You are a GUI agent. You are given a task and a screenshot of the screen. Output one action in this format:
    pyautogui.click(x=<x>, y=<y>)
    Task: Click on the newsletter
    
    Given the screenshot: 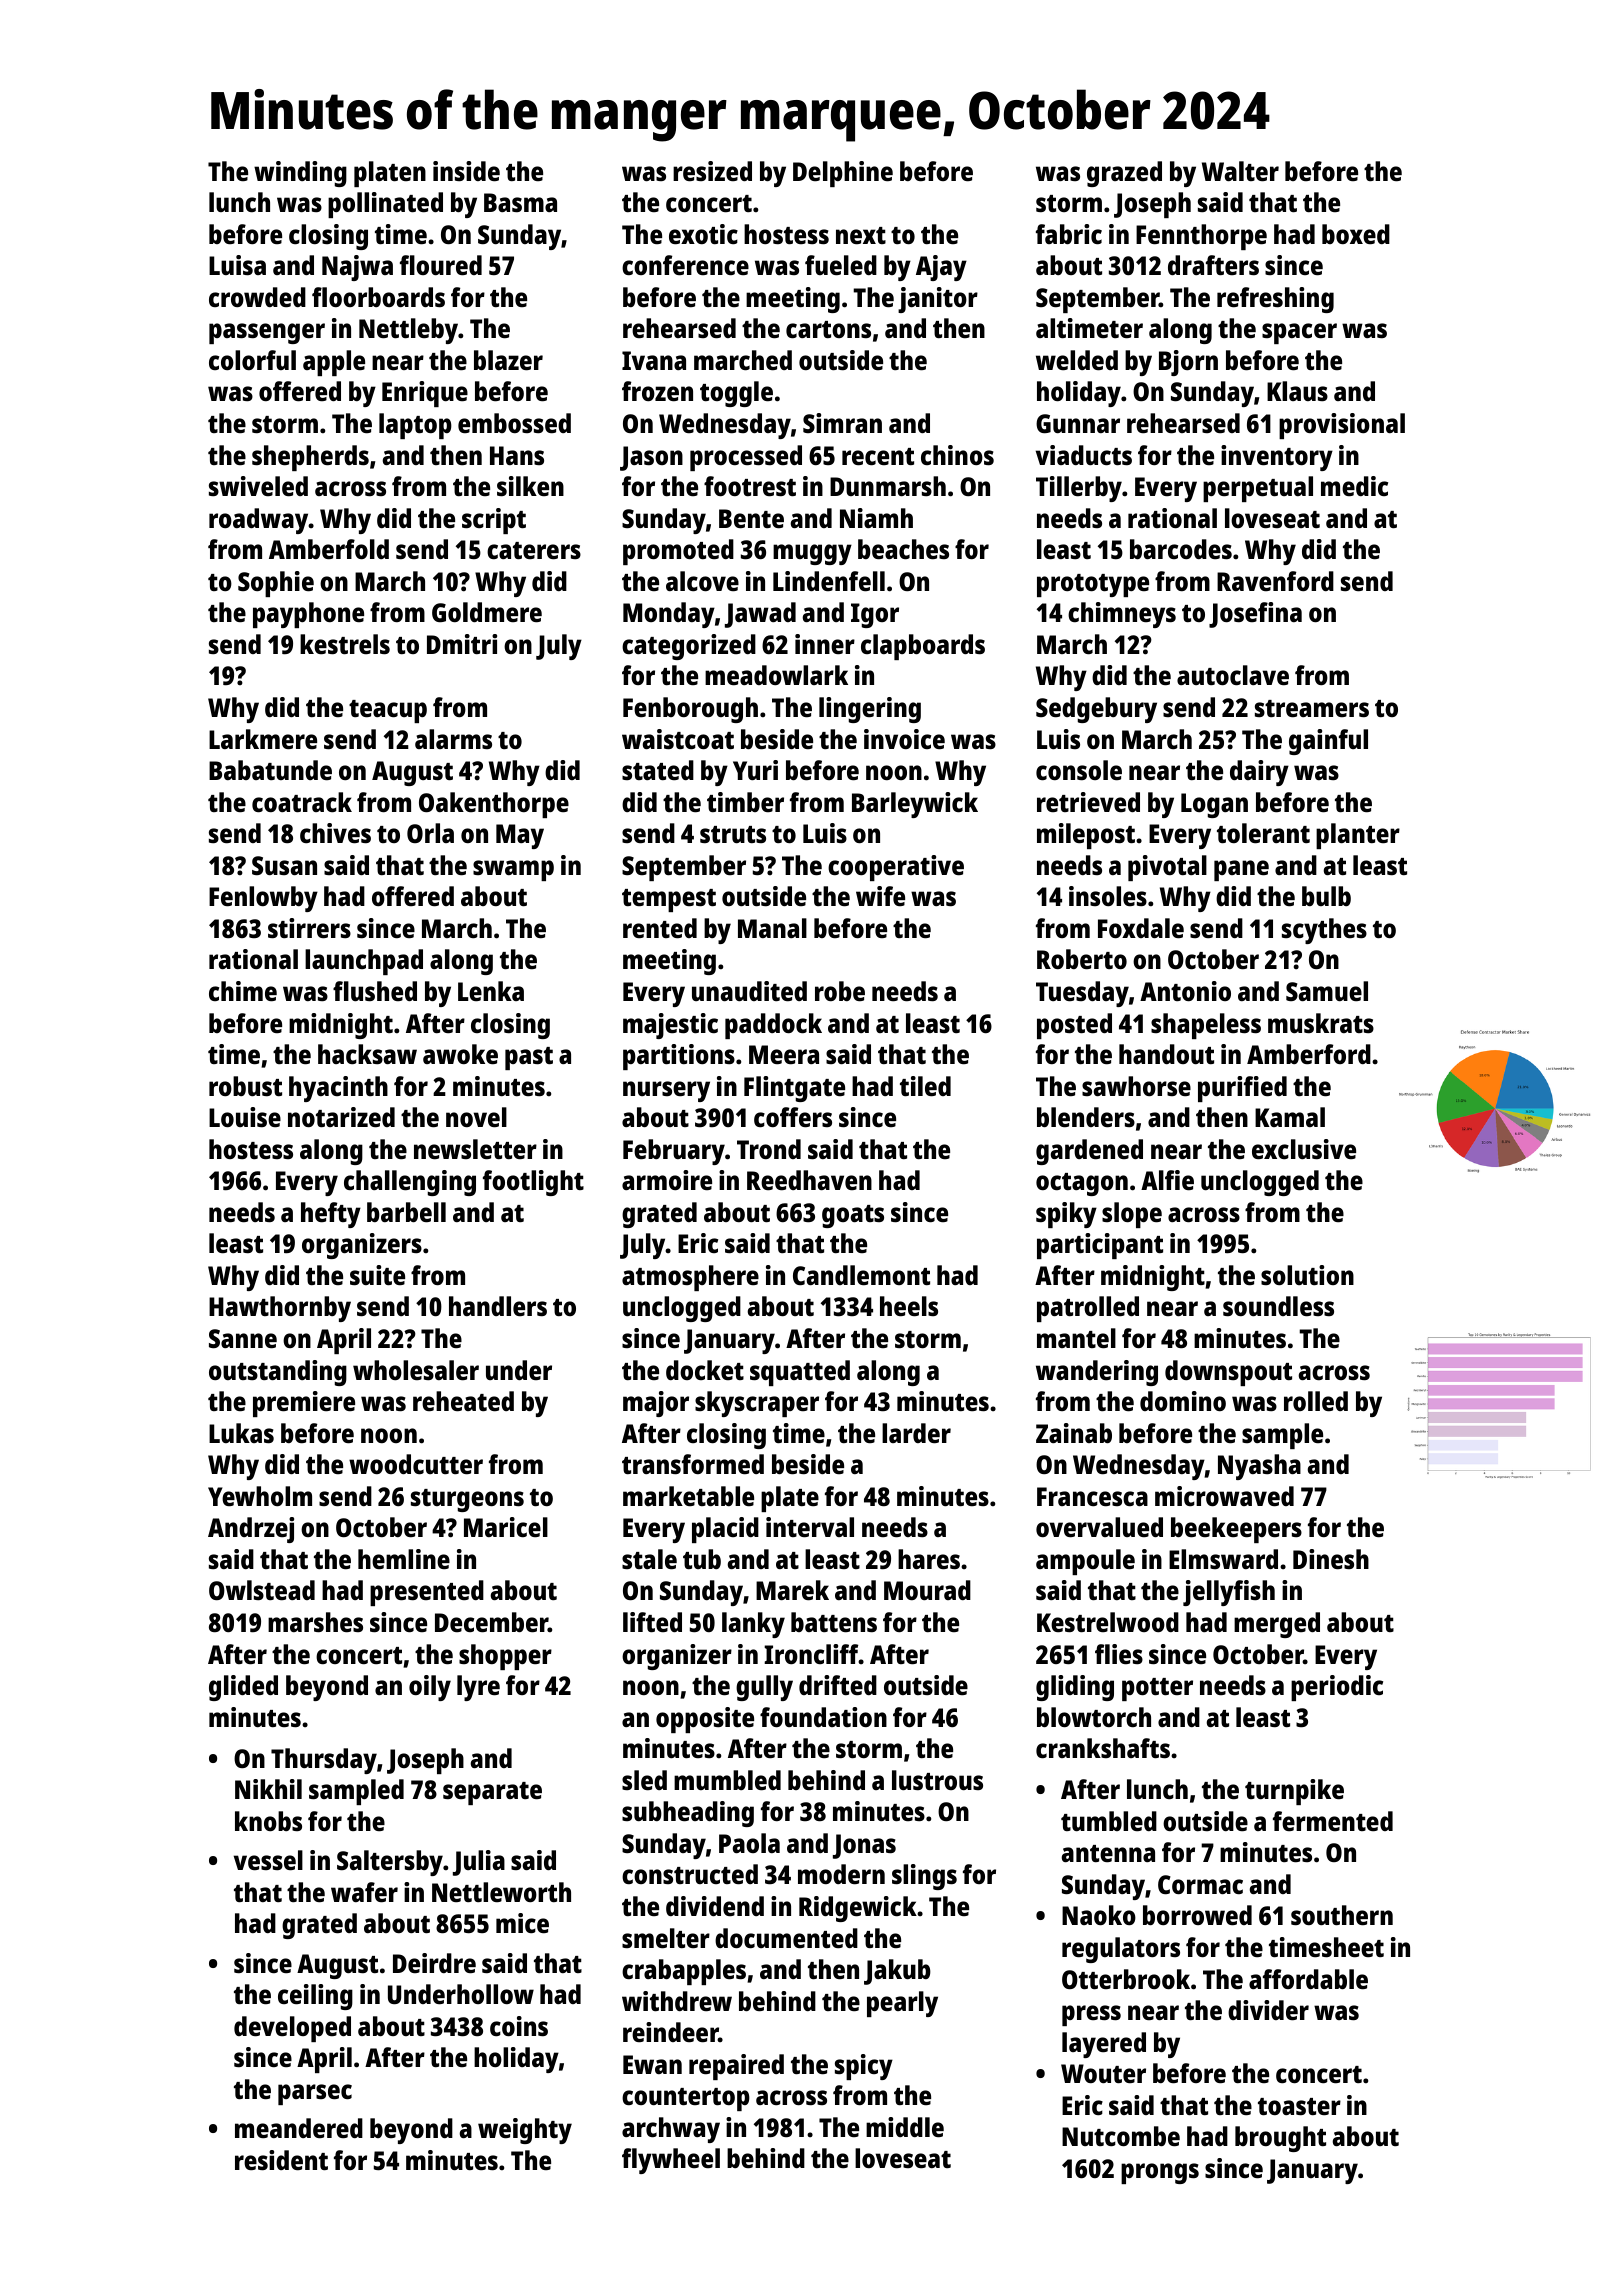 What is the action you would take?
    pyautogui.click(x=475, y=1149)
